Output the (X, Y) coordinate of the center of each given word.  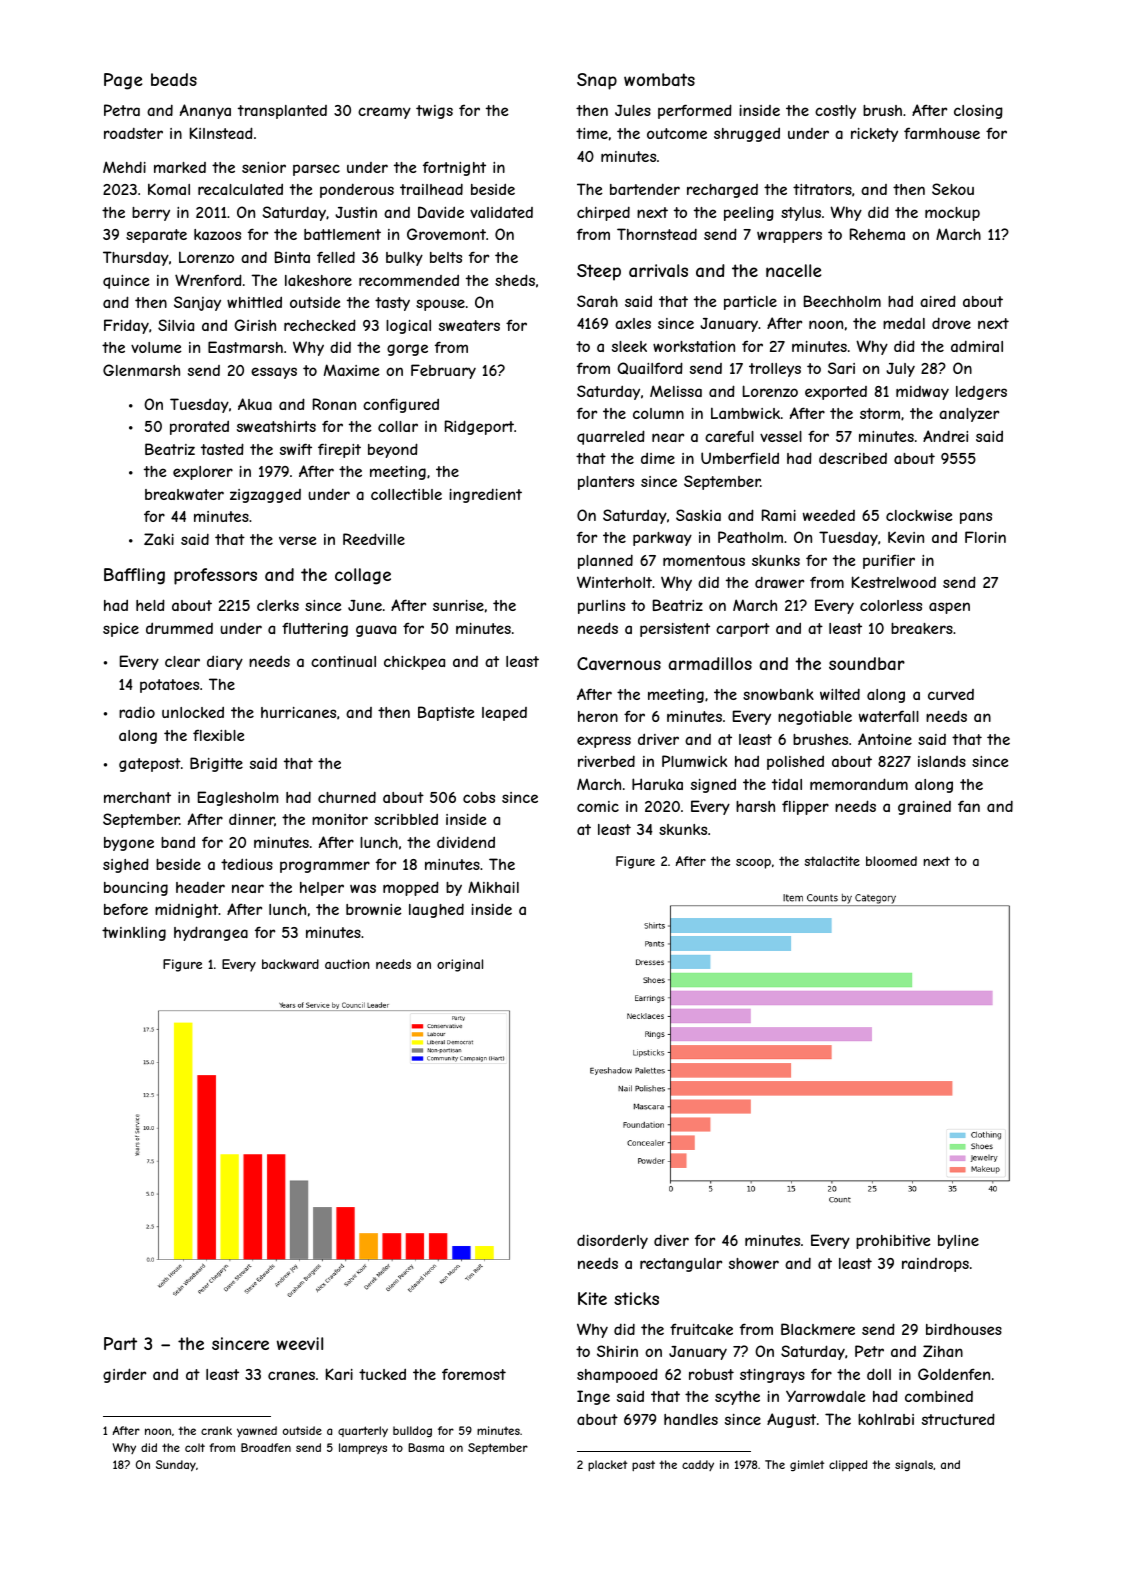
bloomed (891, 861)
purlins (601, 607)
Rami (779, 515)
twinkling (134, 934)
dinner (252, 820)
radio (137, 712)
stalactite (832, 861)
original (460, 965)
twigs (434, 112)
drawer (779, 582)
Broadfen (266, 1447)
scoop (753, 864)
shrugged (747, 134)
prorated (199, 427)
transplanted (282, 112)
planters (606, 483)
